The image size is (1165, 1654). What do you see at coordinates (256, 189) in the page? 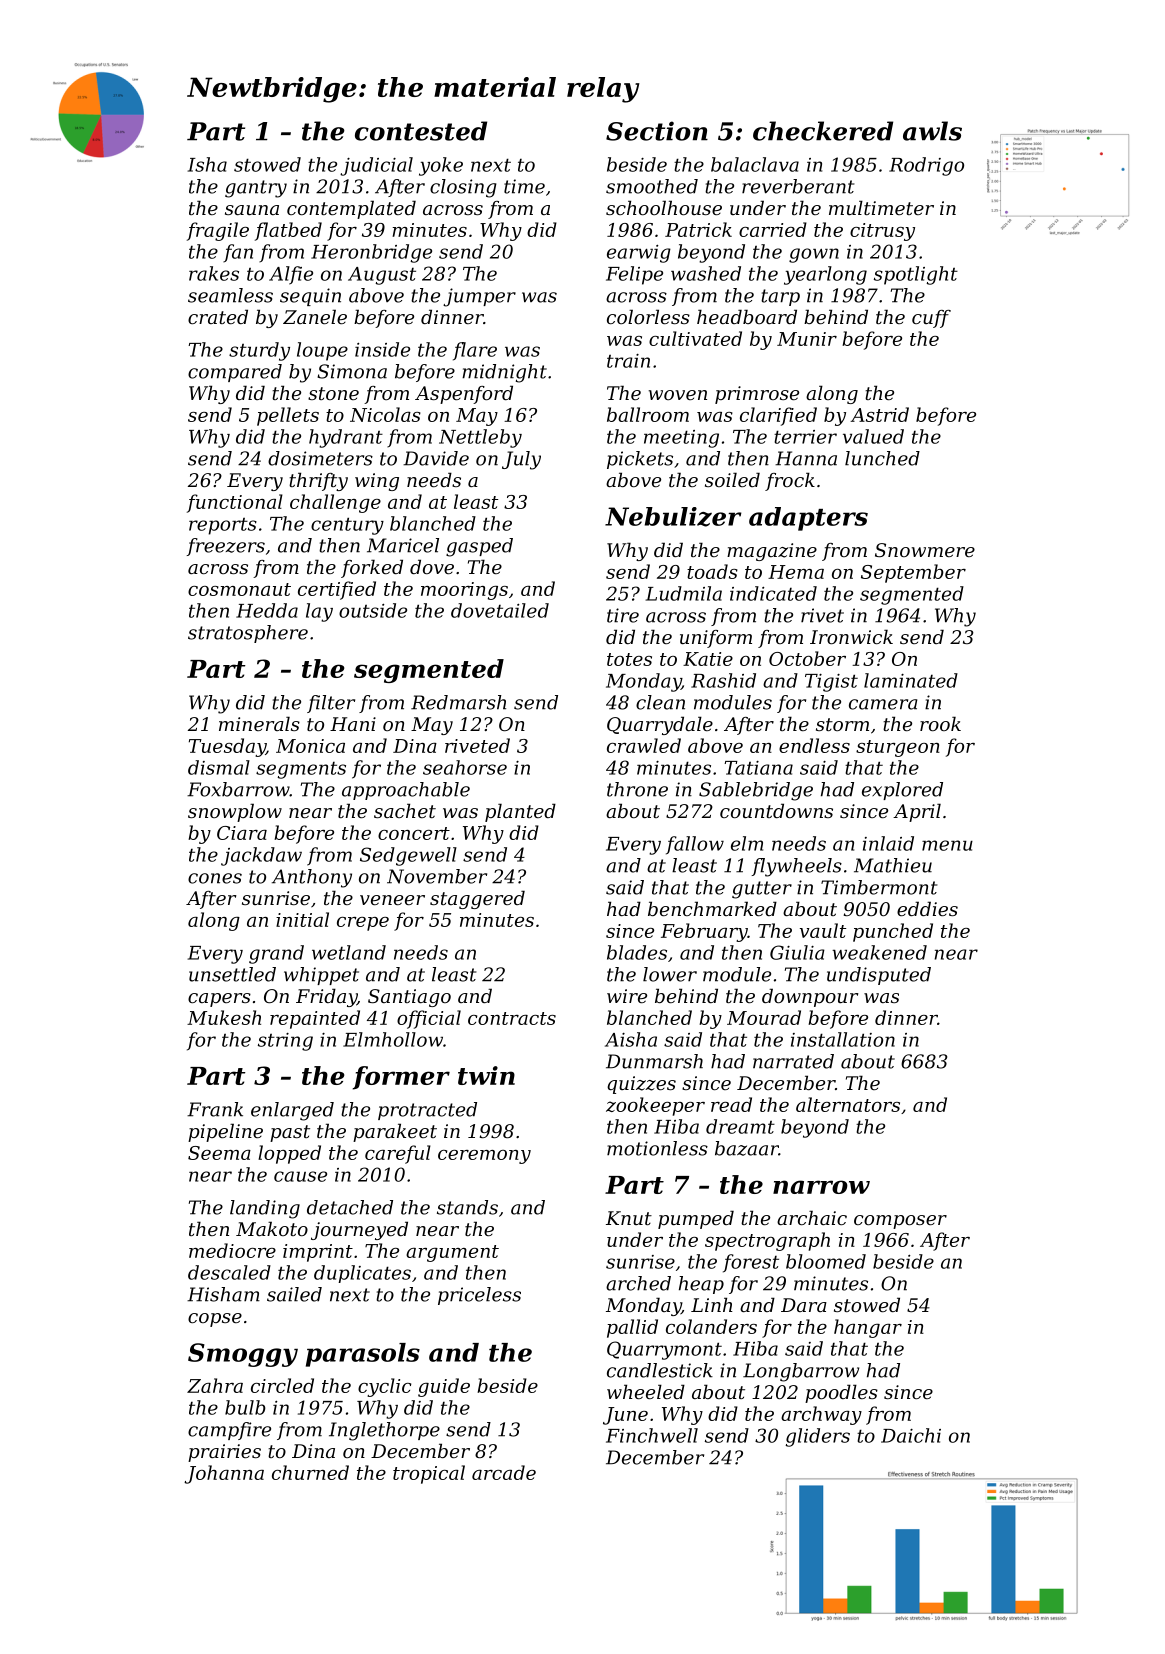
I see `gantry` at bounding box center [256, 189].
